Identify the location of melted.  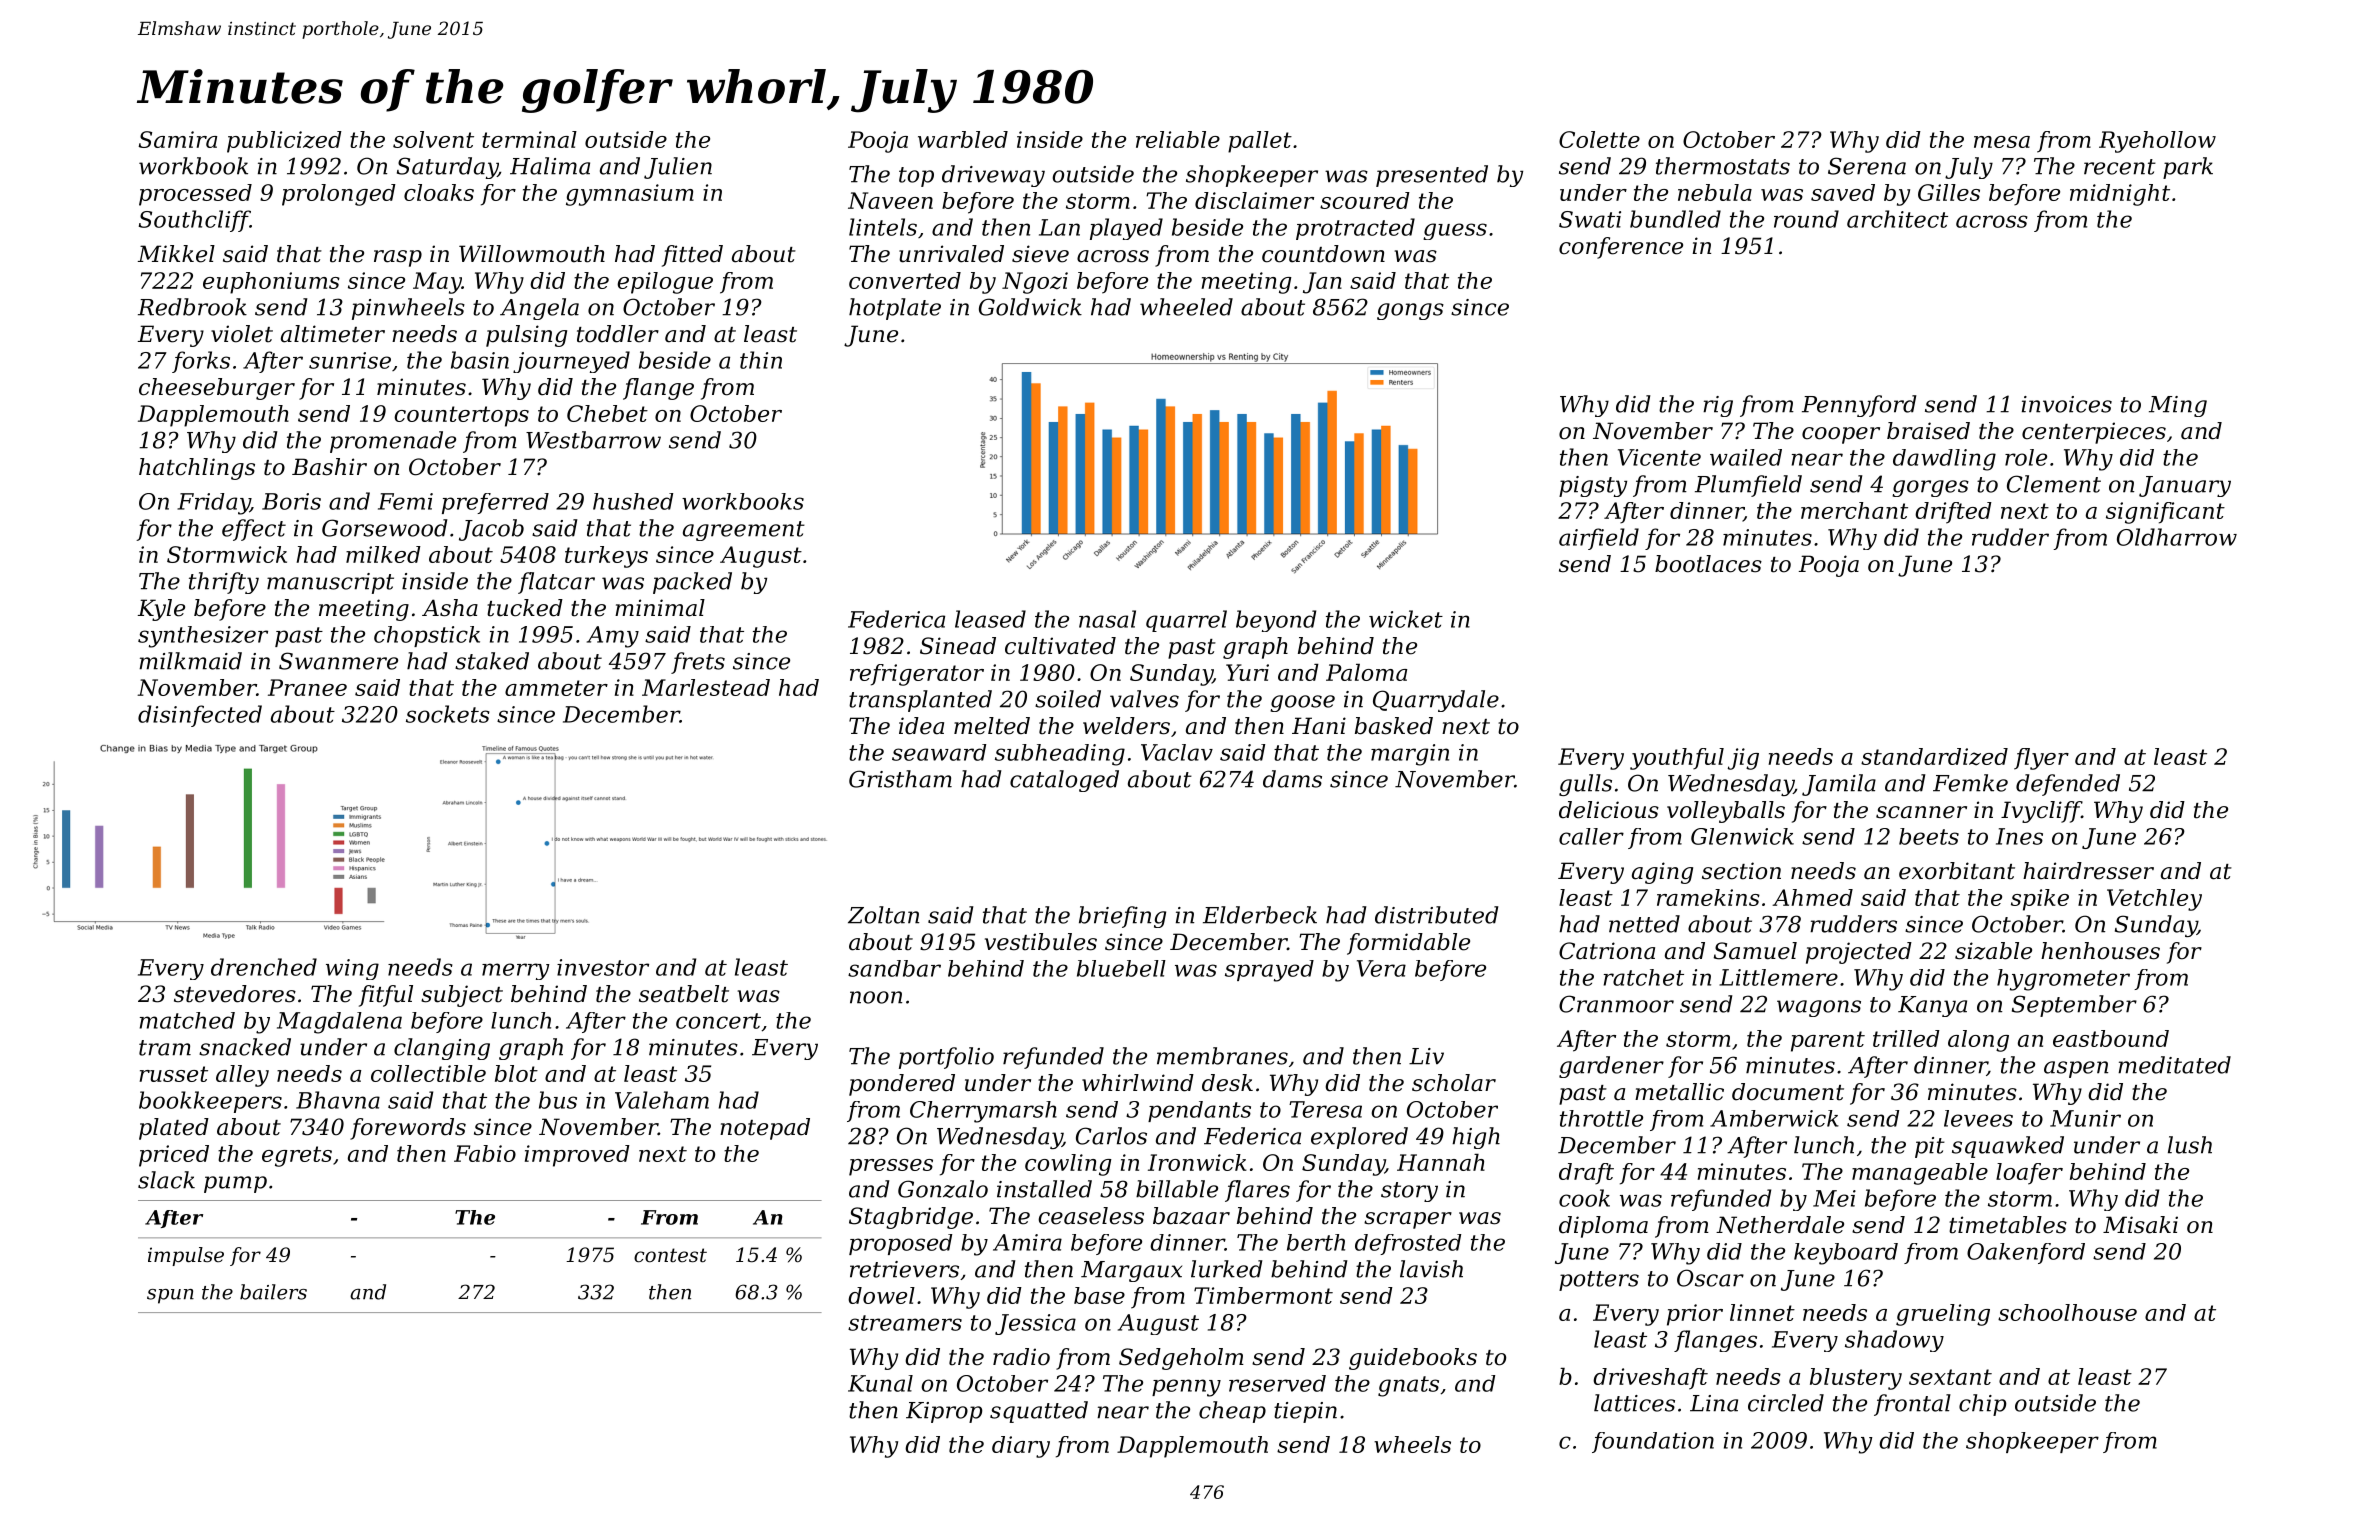
(992, 726).
